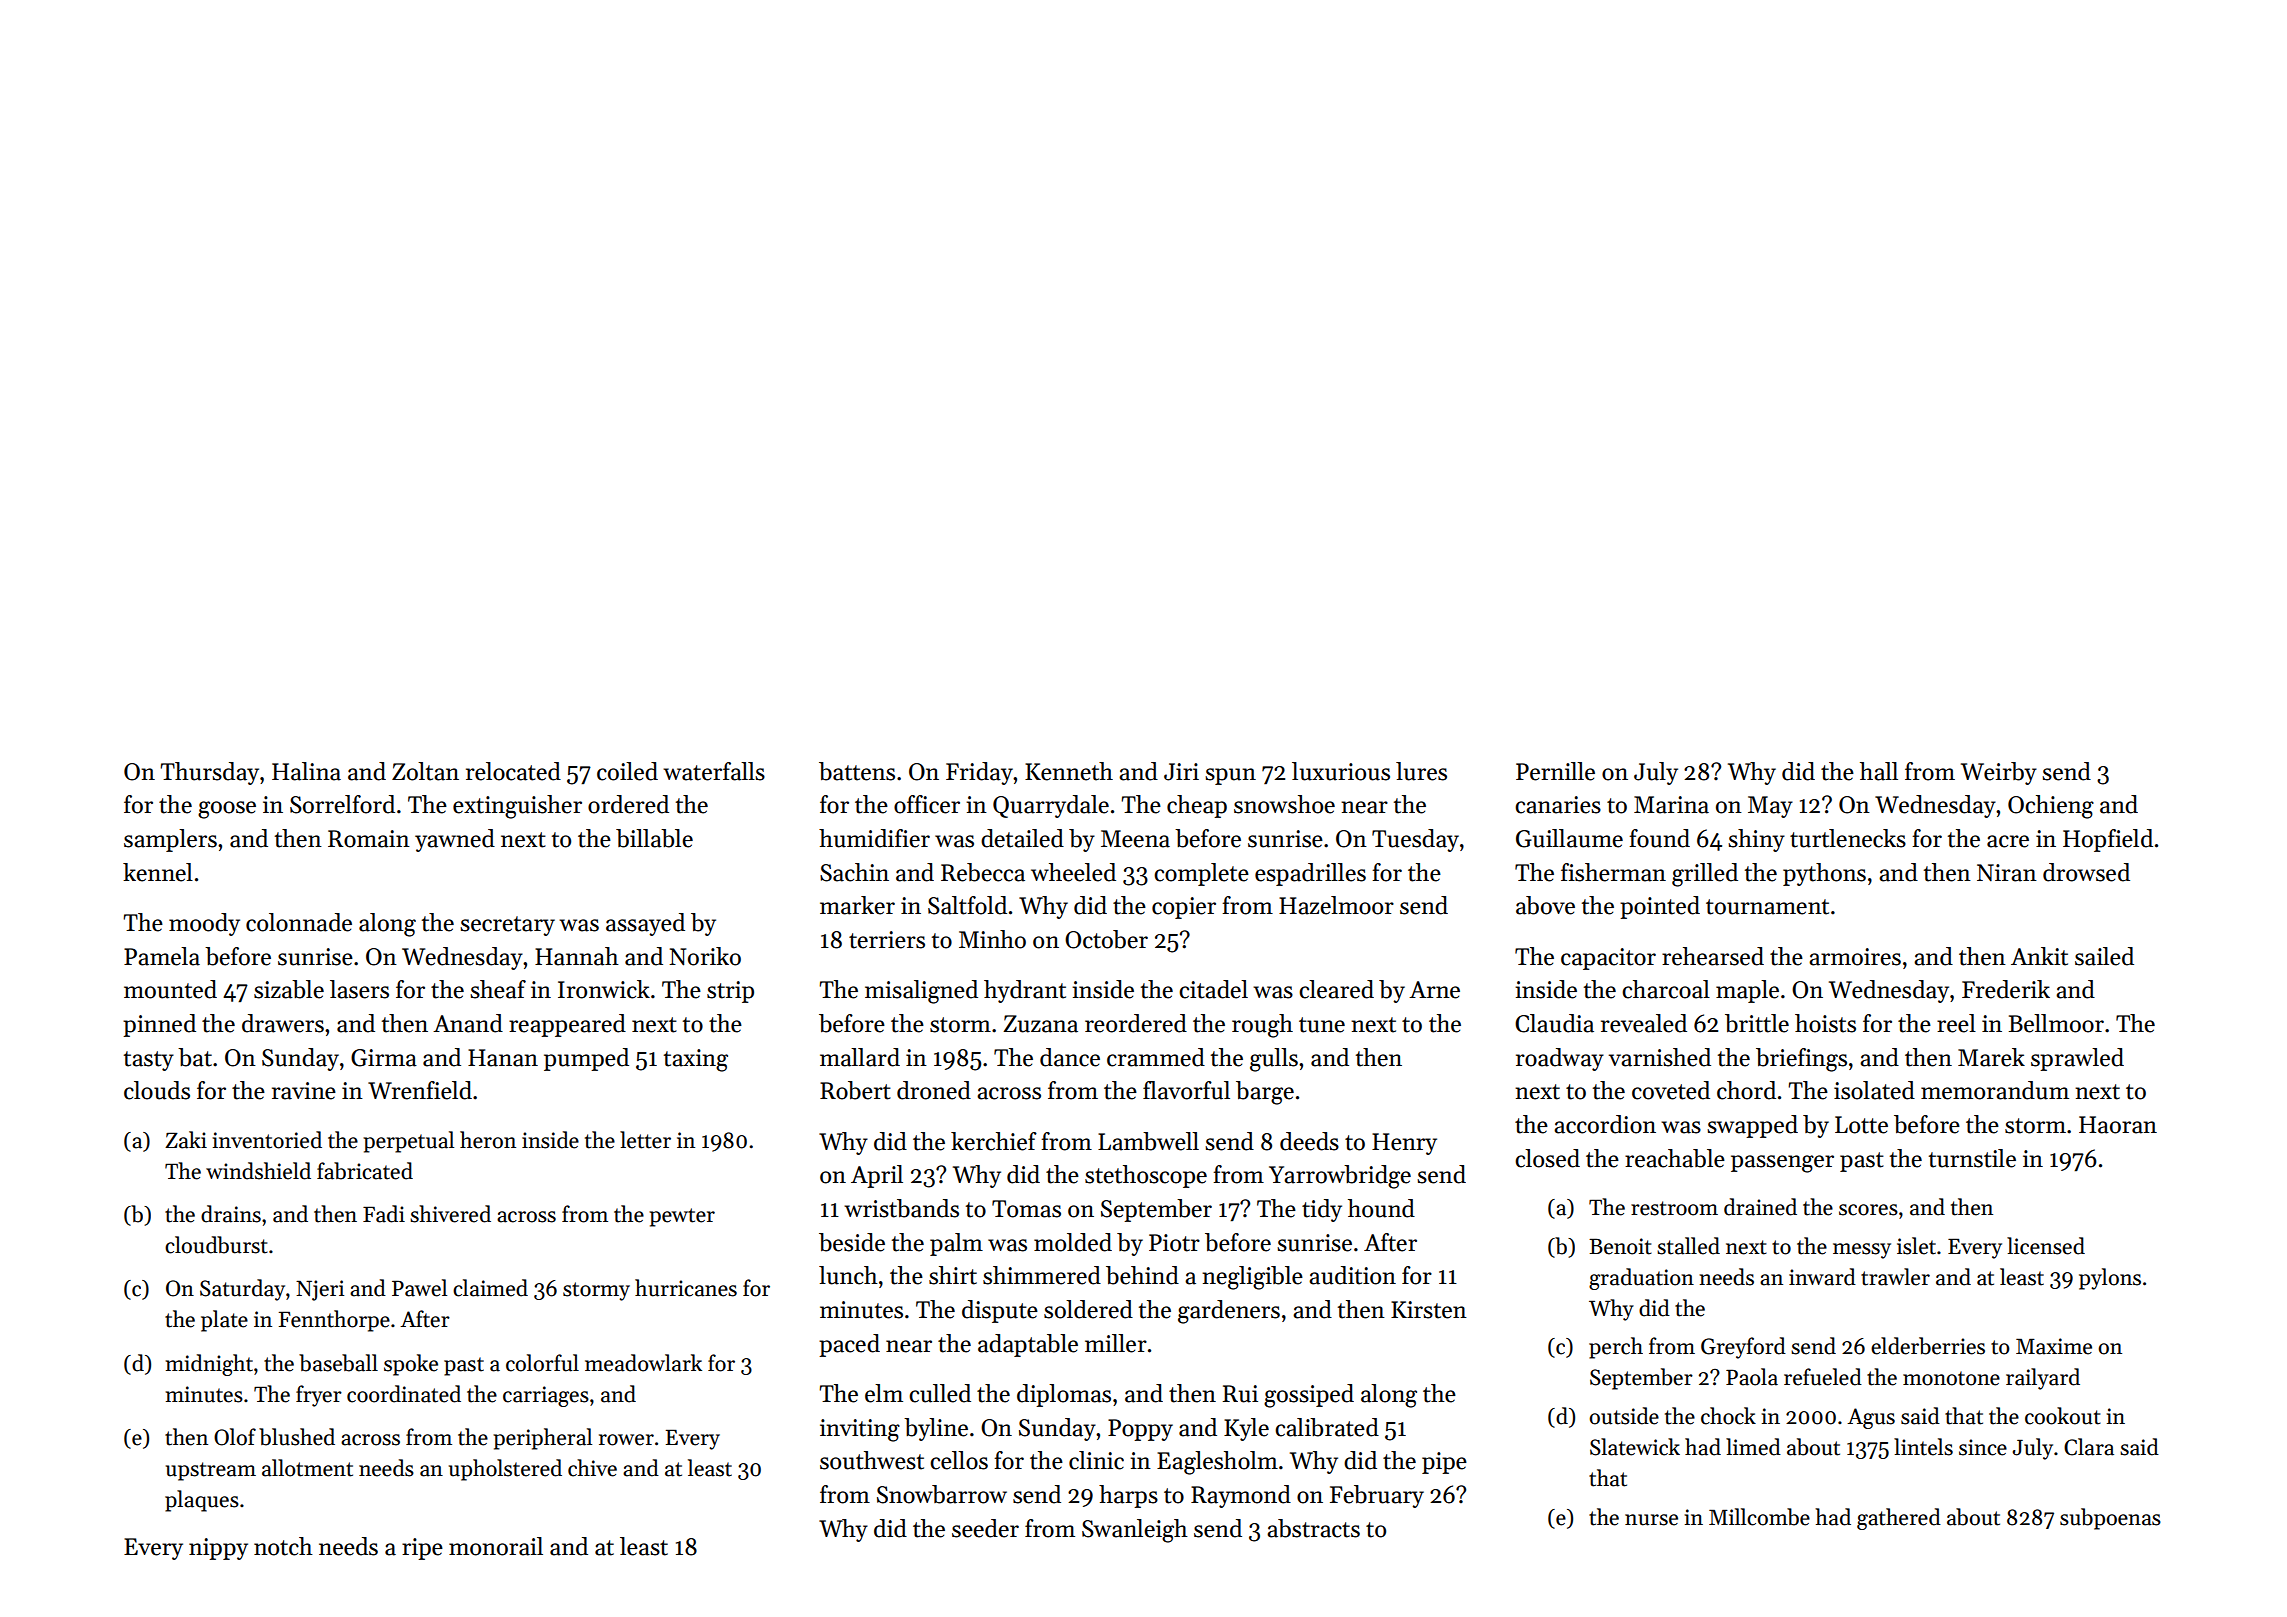  What do you see at coordinates (1899, 1519) in the screenshot?
I see `gathered` at bounding box center [1899, 1519].
